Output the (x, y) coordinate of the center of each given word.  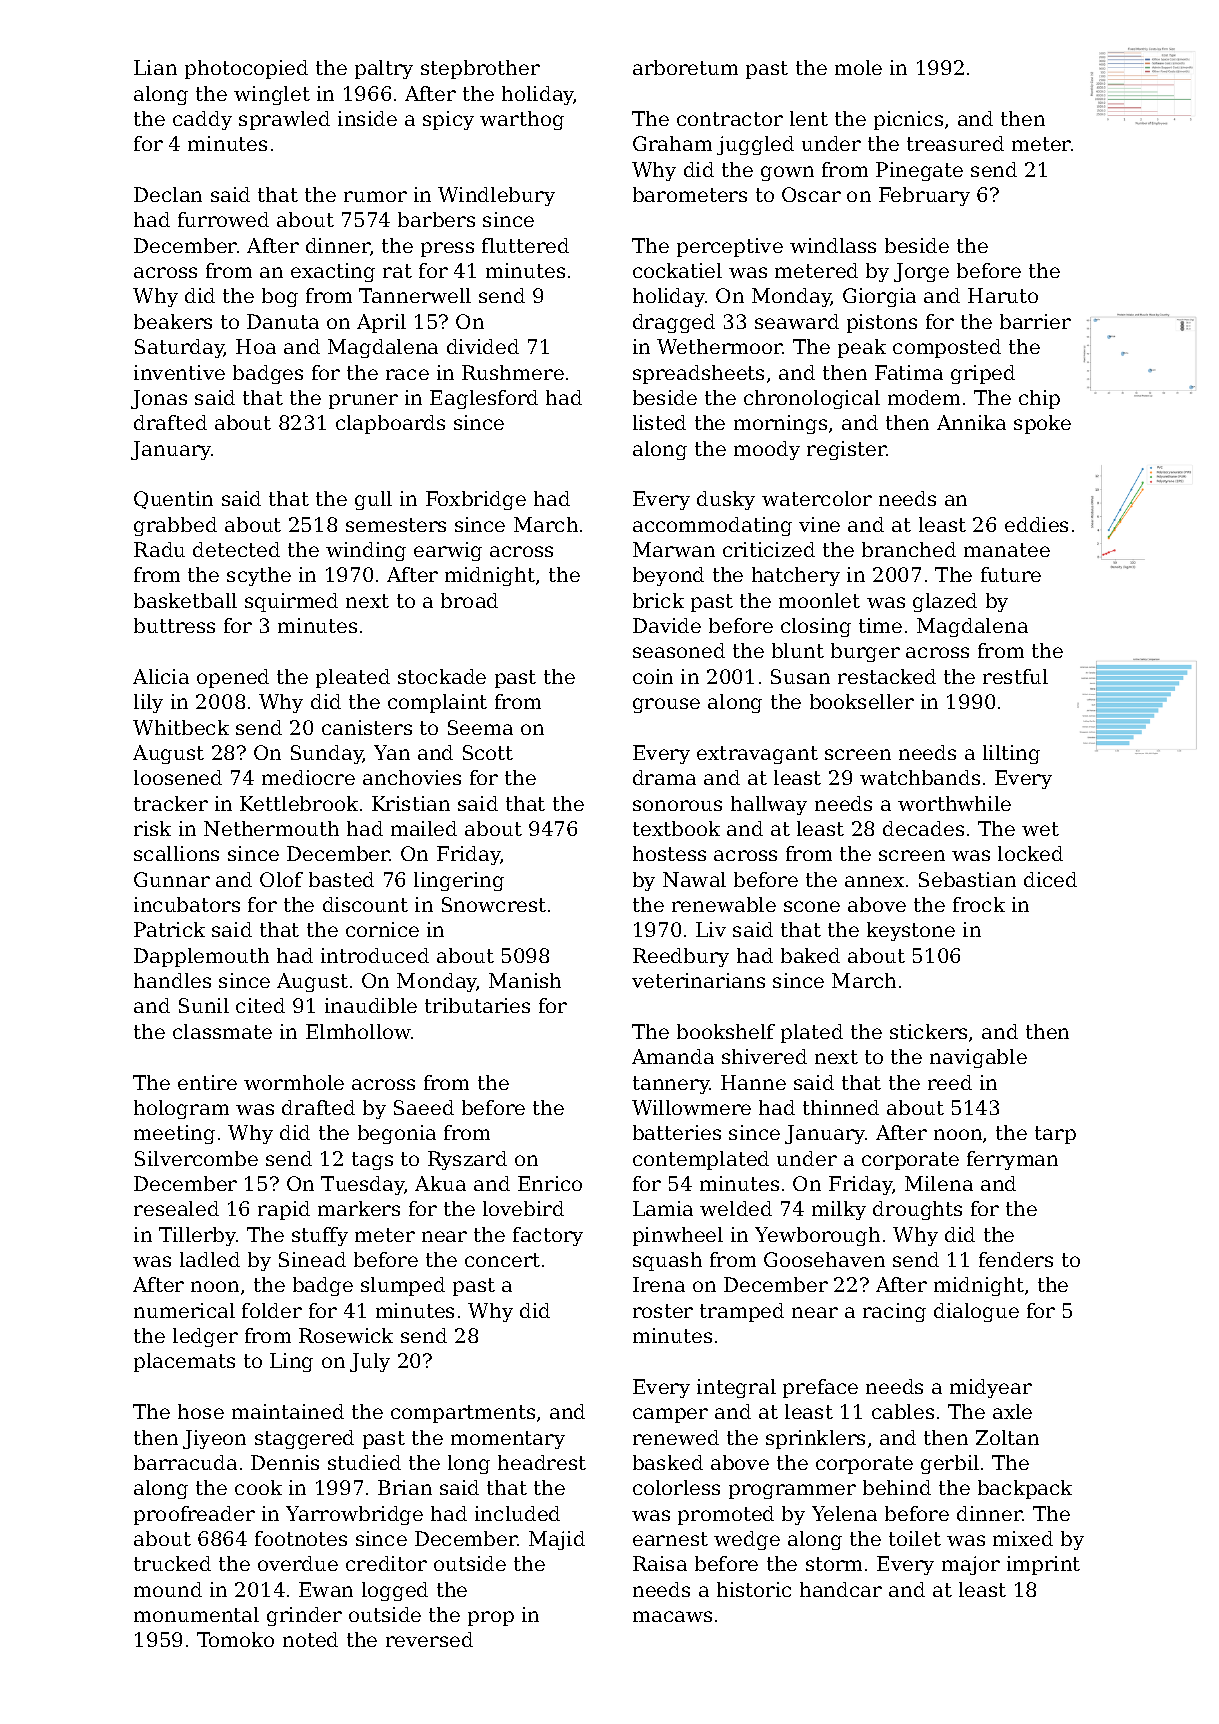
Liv (711, 929)
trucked (172, 1563)
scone (812, 906)
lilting (1011, 754)
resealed (176, 1208)
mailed (424, 828)
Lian (155, 67)
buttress (174, 625)
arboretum (685, 67)
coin (653, 676)
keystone (911, 931)
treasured (955, 143)
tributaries (477, 1005)
